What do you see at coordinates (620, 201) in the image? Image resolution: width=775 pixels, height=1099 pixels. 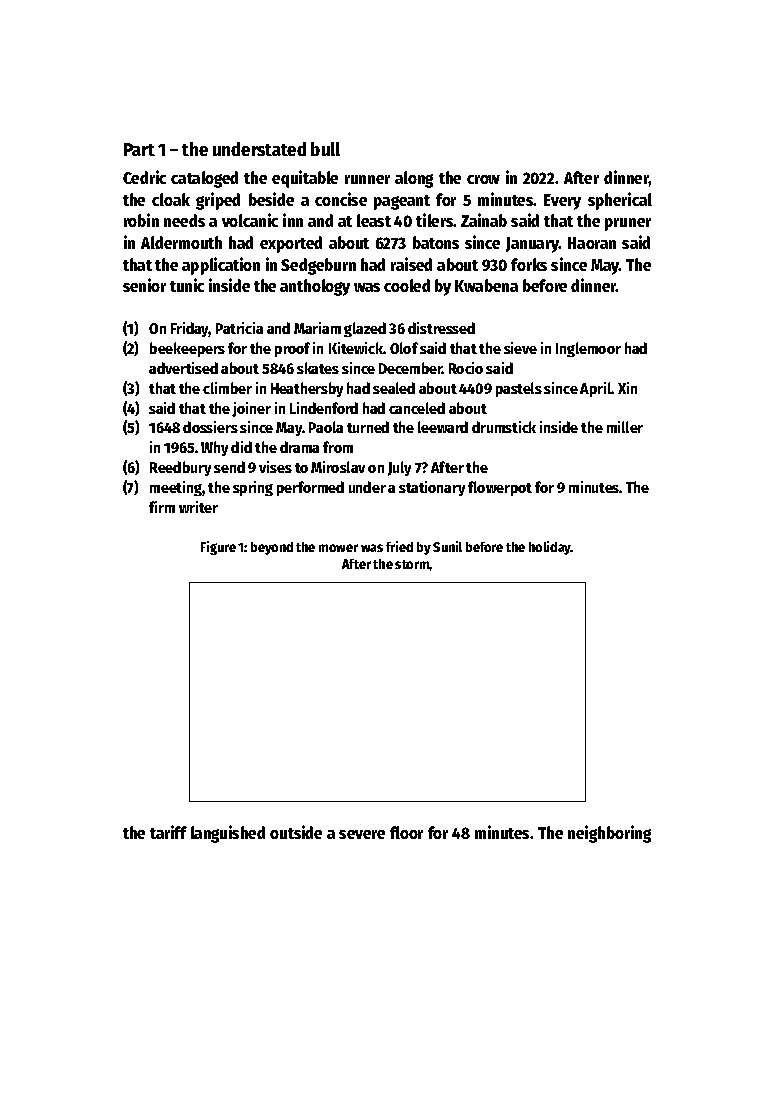 I see `spherical` at bounding box center [620, 201].
